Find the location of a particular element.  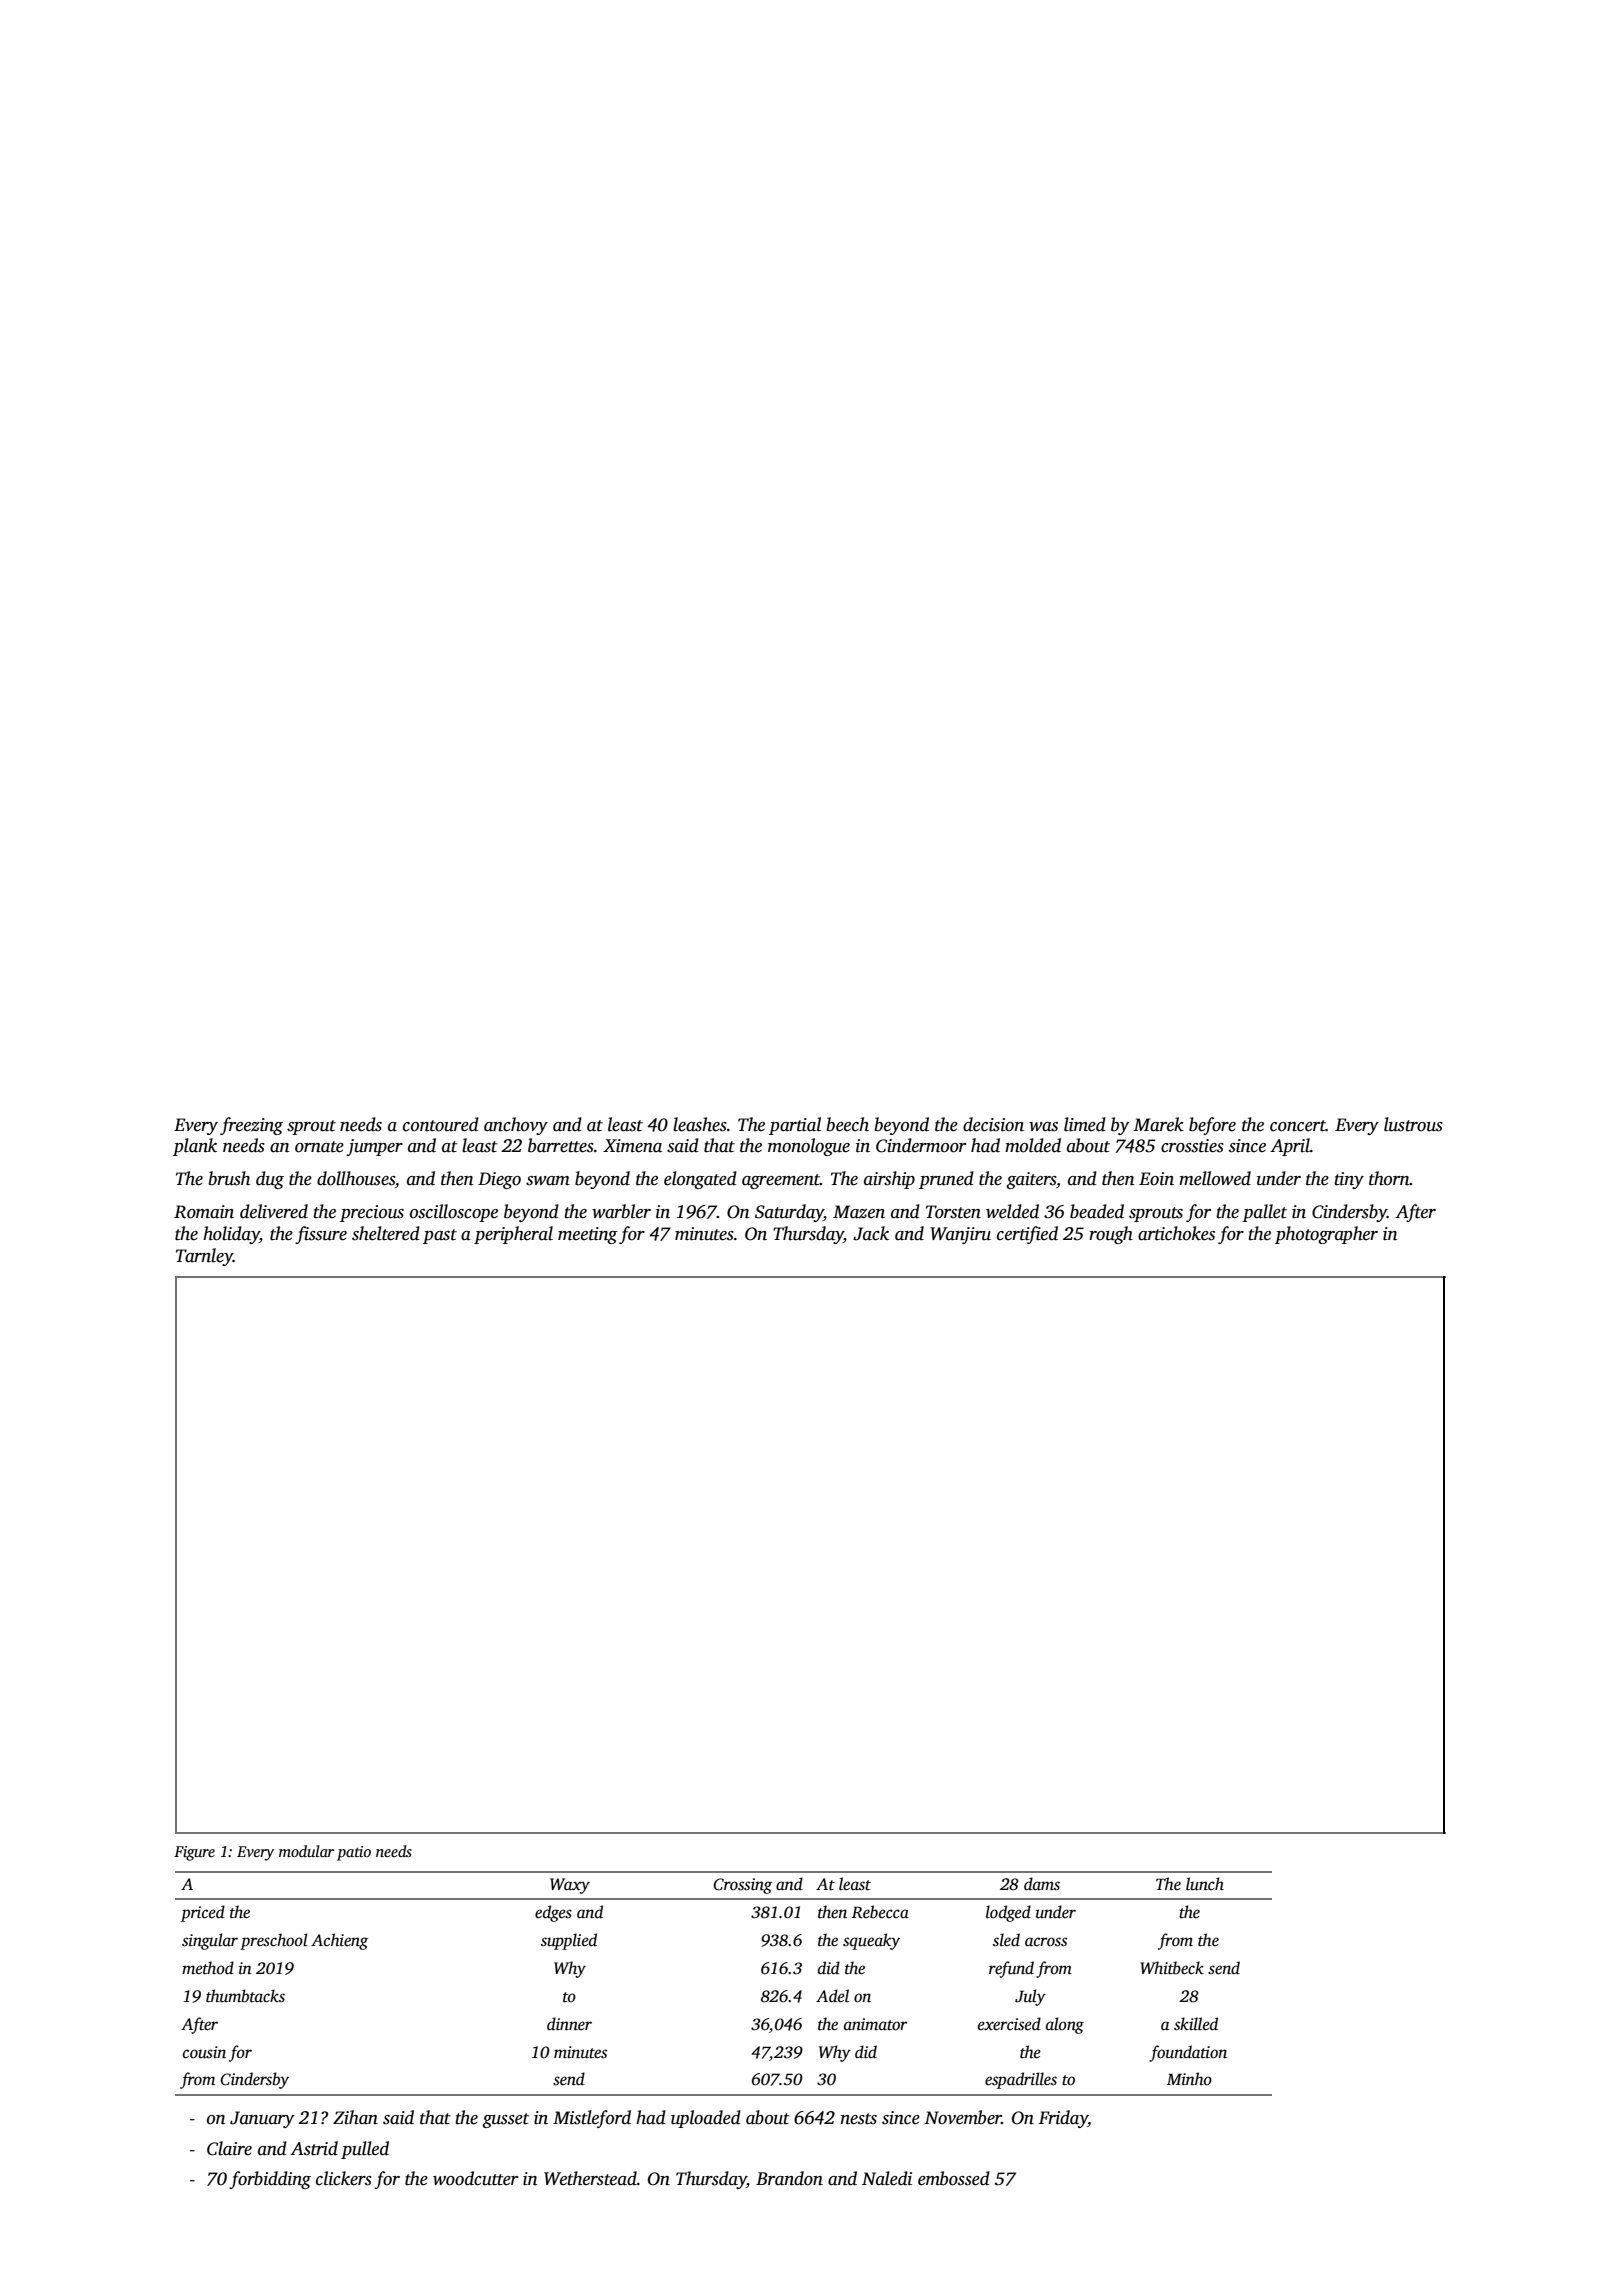

meeting is located at coordinates (588, 1235).
